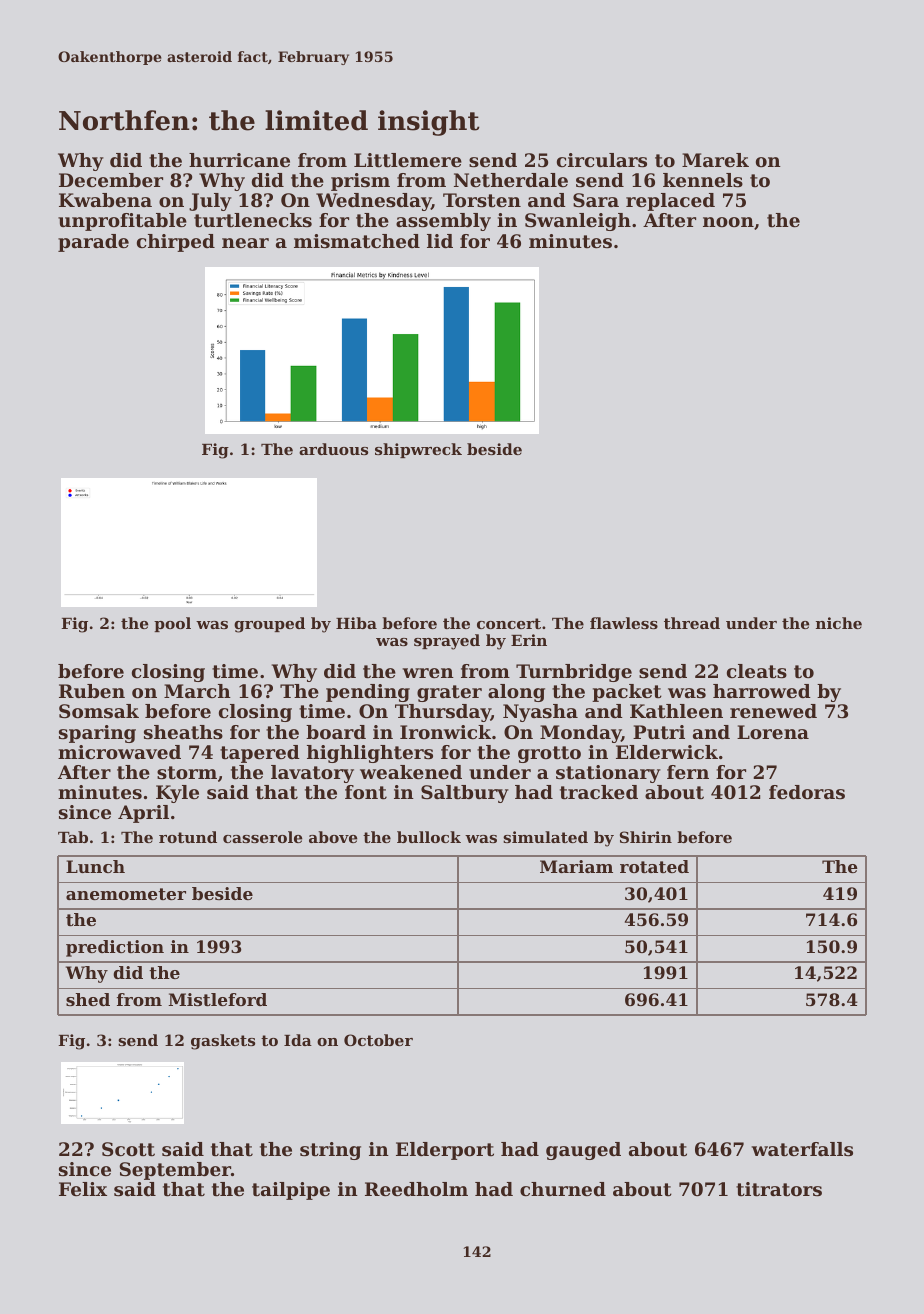 The height and width of the screenshot is (1314, 924). What do you see at coordinates (356, 623) in the screenshot?
I see `Hiba` at bounding box center [356, 623].
